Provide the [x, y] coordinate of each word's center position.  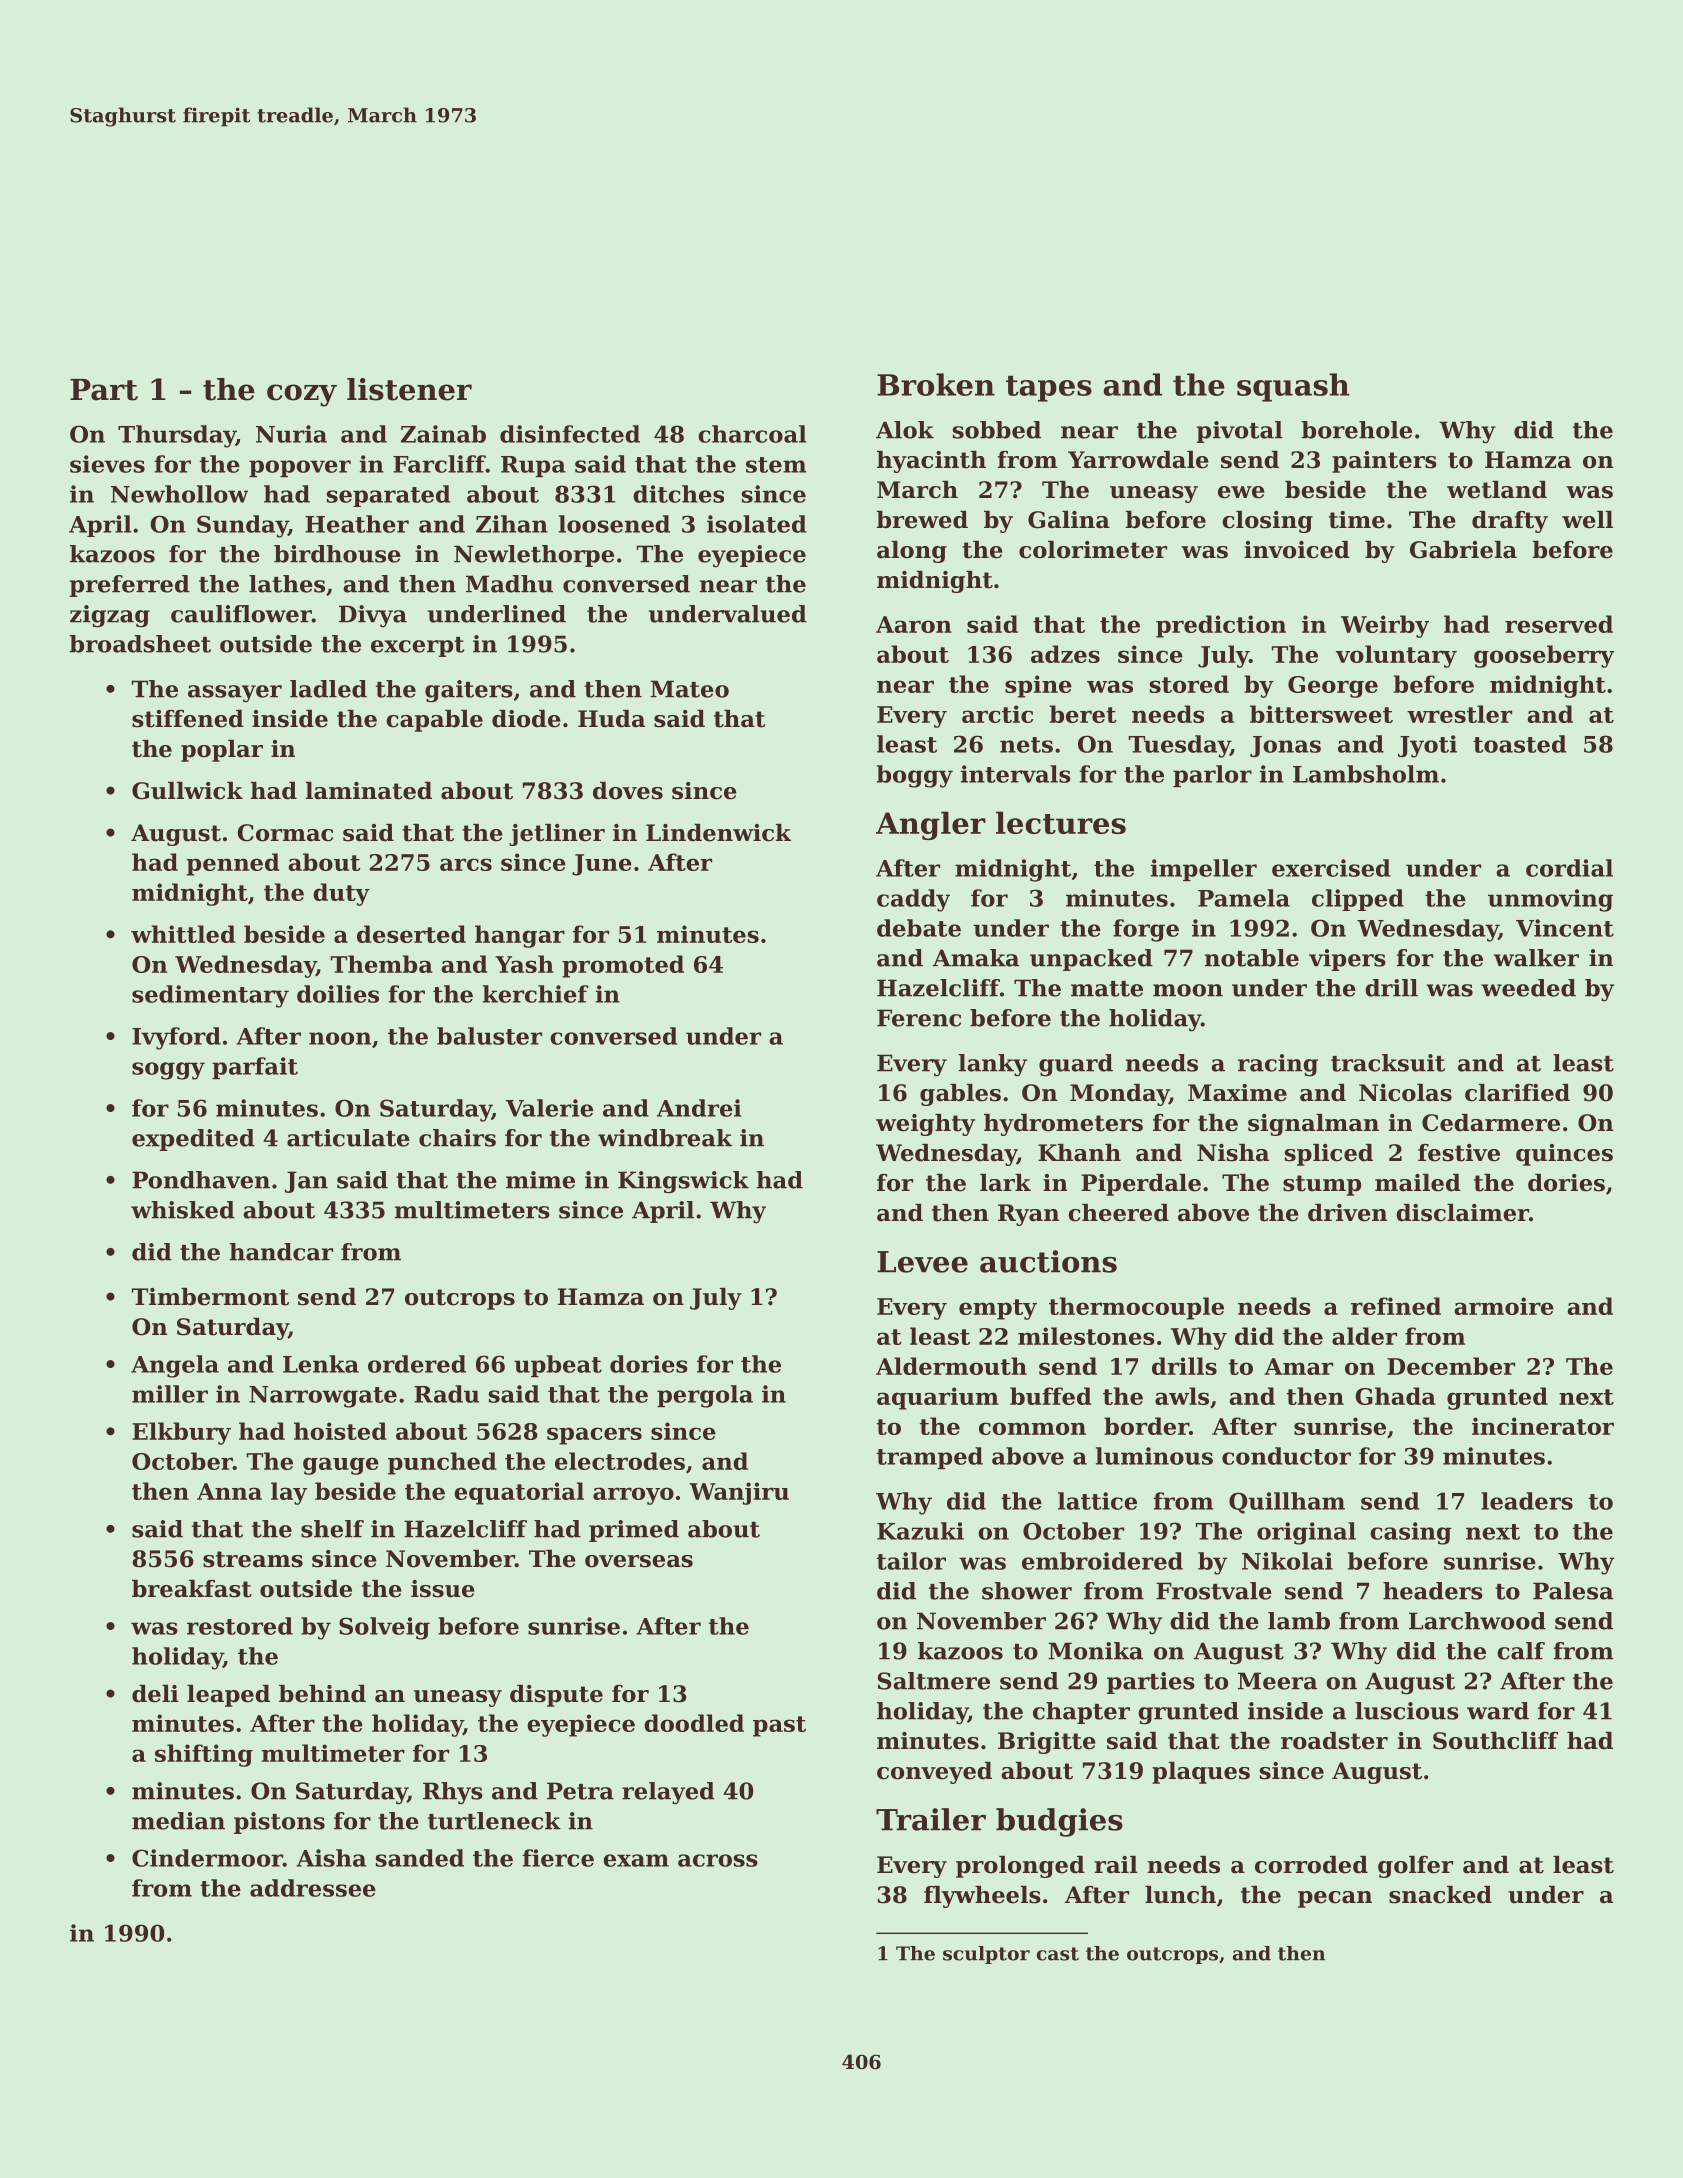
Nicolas [1405, 1093]
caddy [913, 900]
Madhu [509, 584]
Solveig [384, 1628]
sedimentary [210, 996]
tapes [1049, 388]
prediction [1221, 626]
